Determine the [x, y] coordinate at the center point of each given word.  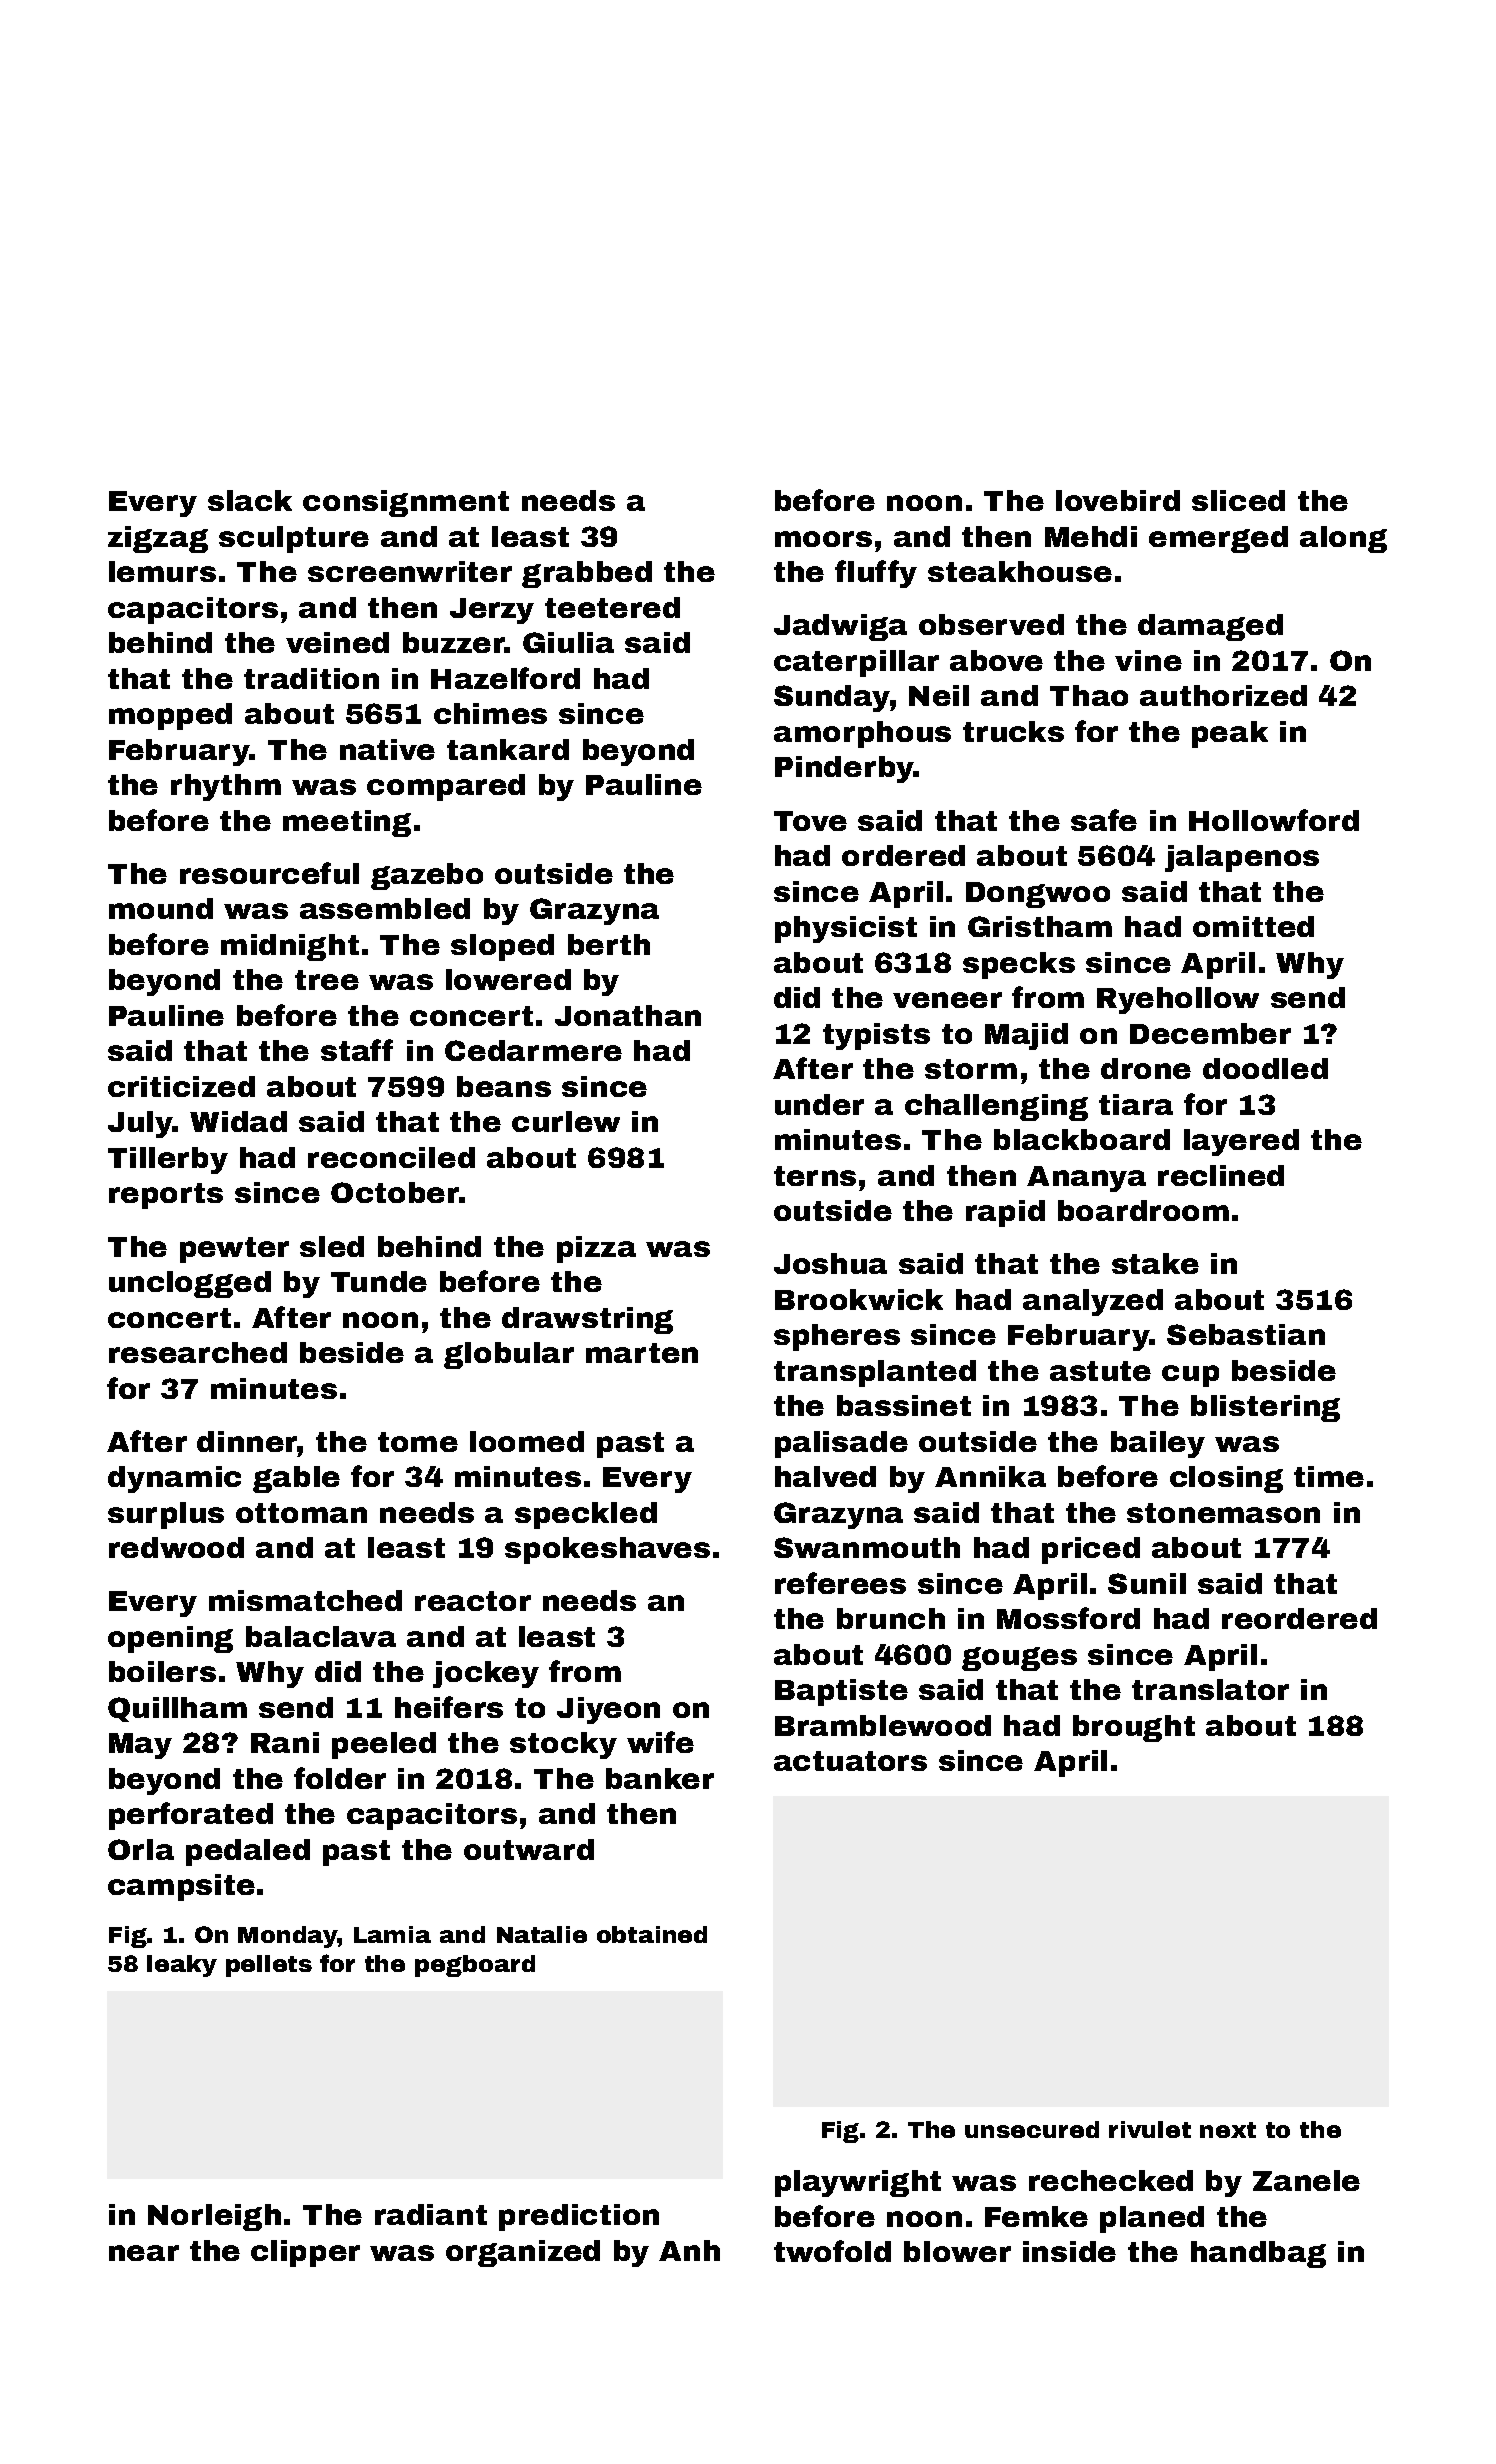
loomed [527, 1441]
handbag [1258, 2254]
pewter [234, 1250]
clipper [305, 2253]
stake [1155, 1263]
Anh [689, 2250]
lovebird [1118, 500]
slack [250, 500]
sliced [1238, 500]
